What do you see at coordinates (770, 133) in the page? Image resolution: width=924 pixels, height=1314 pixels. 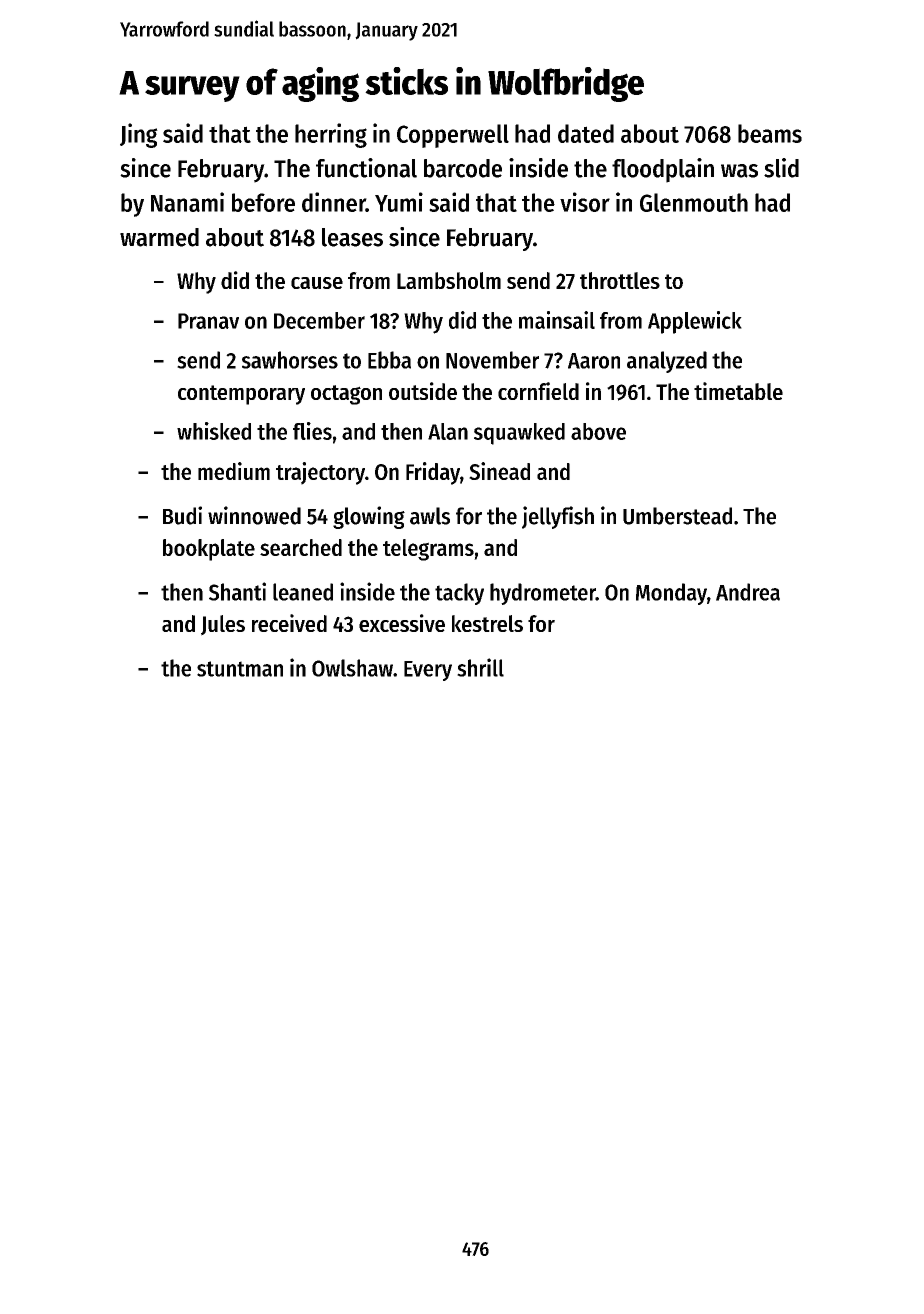 I see `beams` at bounding box center [770, 133].
